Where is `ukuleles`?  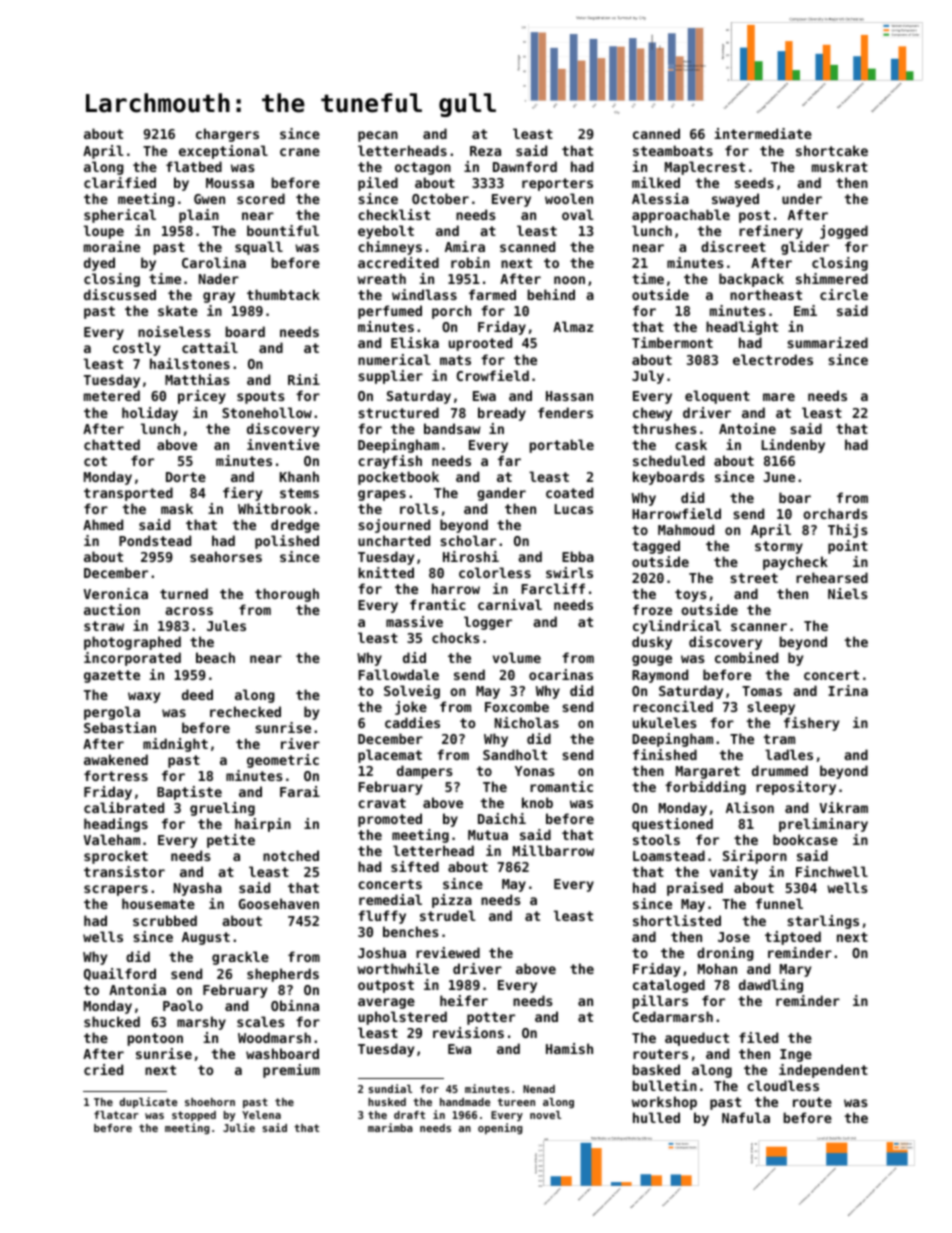
ukuleles is located at coordinates (665, 722).
